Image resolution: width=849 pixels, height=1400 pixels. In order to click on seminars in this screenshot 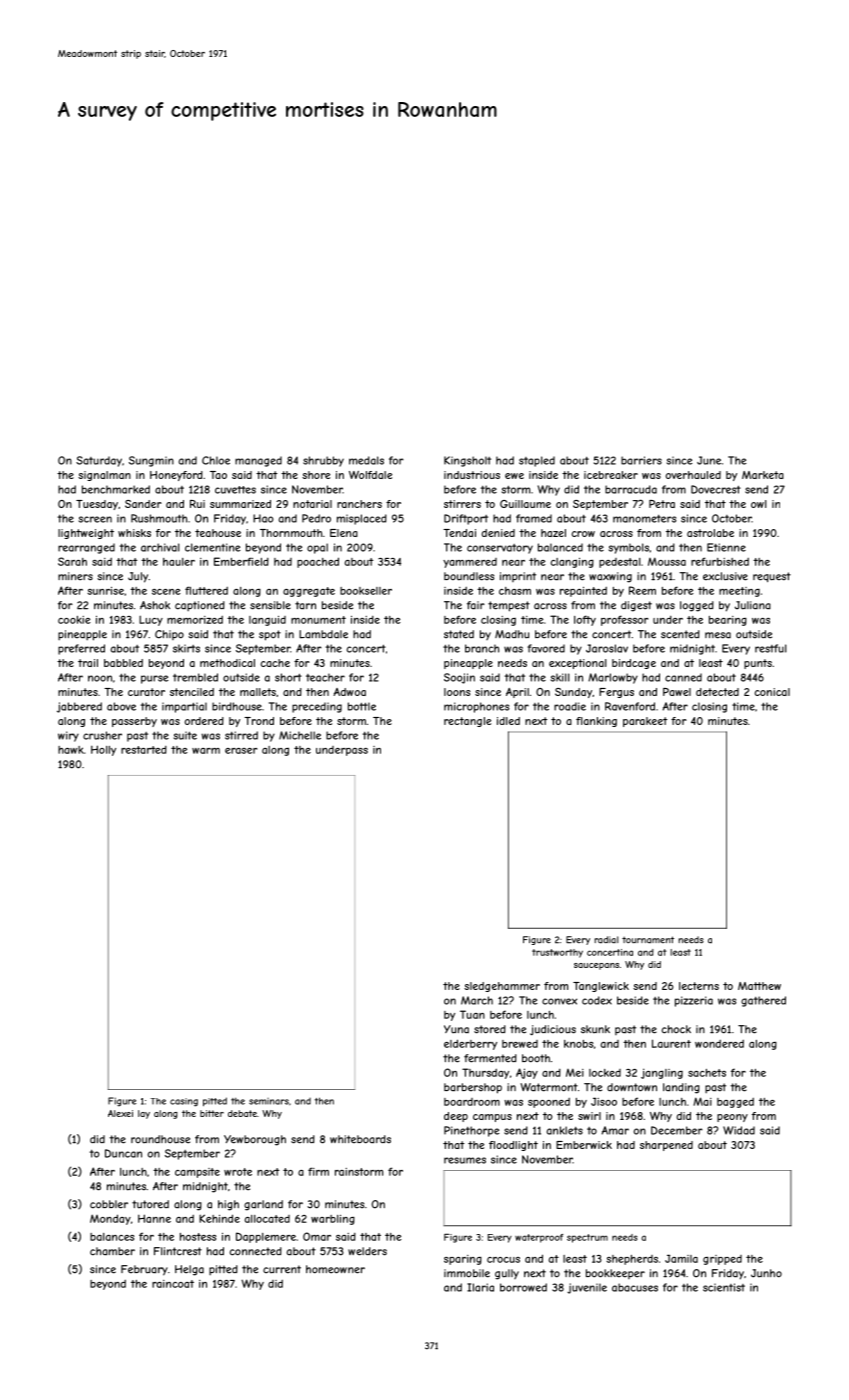, I will do `click(269, 1101)`.
